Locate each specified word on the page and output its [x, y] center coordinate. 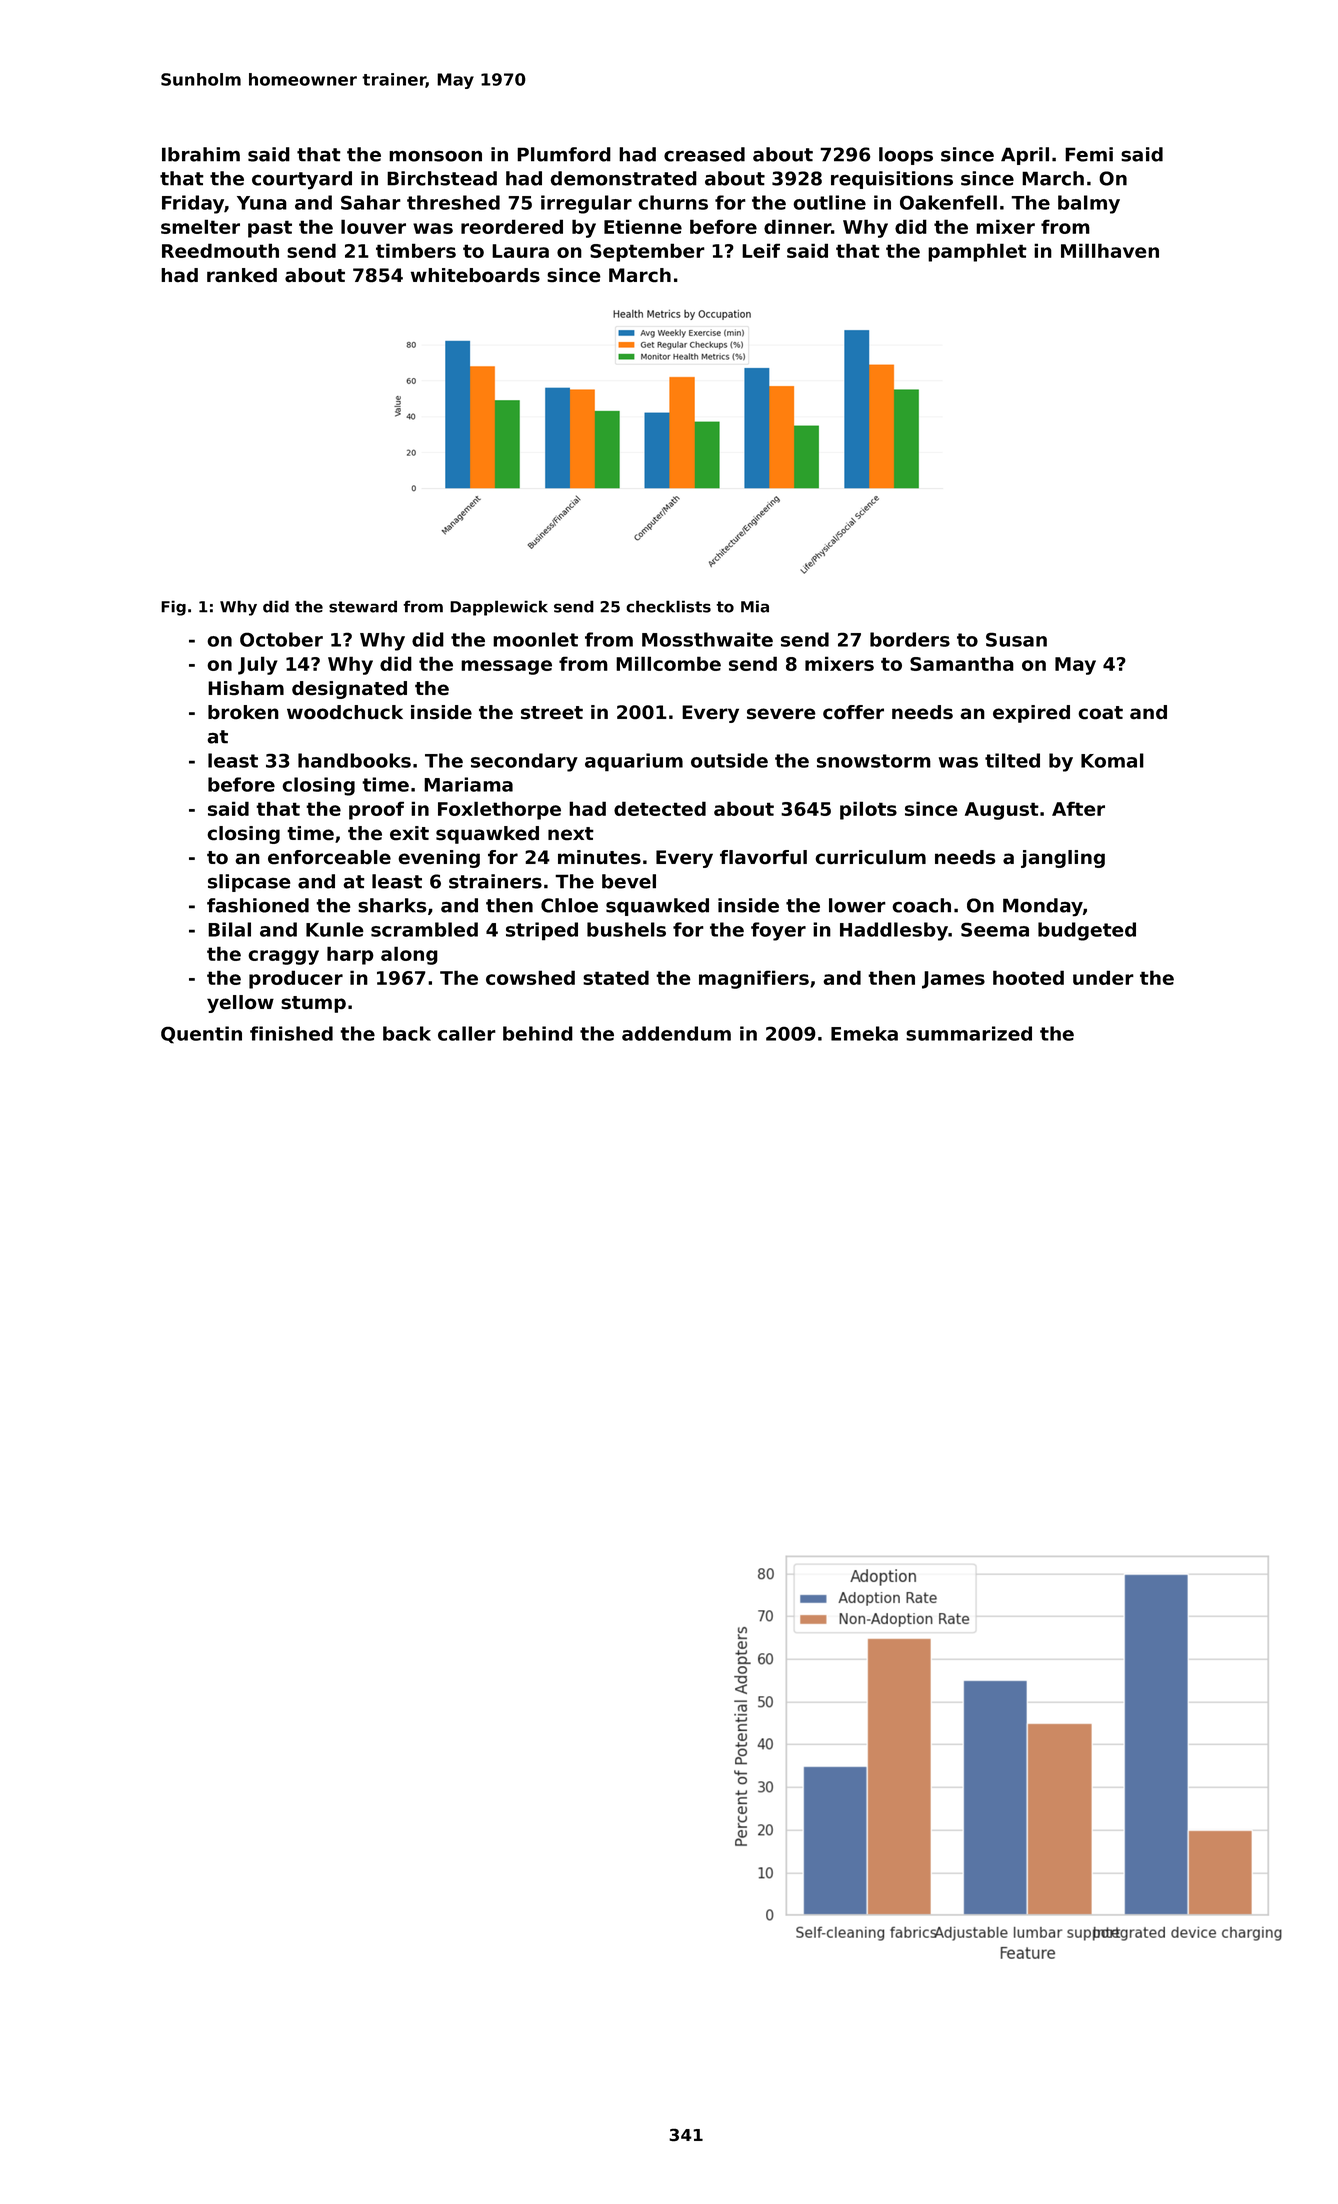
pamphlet [977, 252]
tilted [1012, 760]
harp [350, 955]
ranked [242, 275]
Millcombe [668, 663]
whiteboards [475, 275]
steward [363, 606]
